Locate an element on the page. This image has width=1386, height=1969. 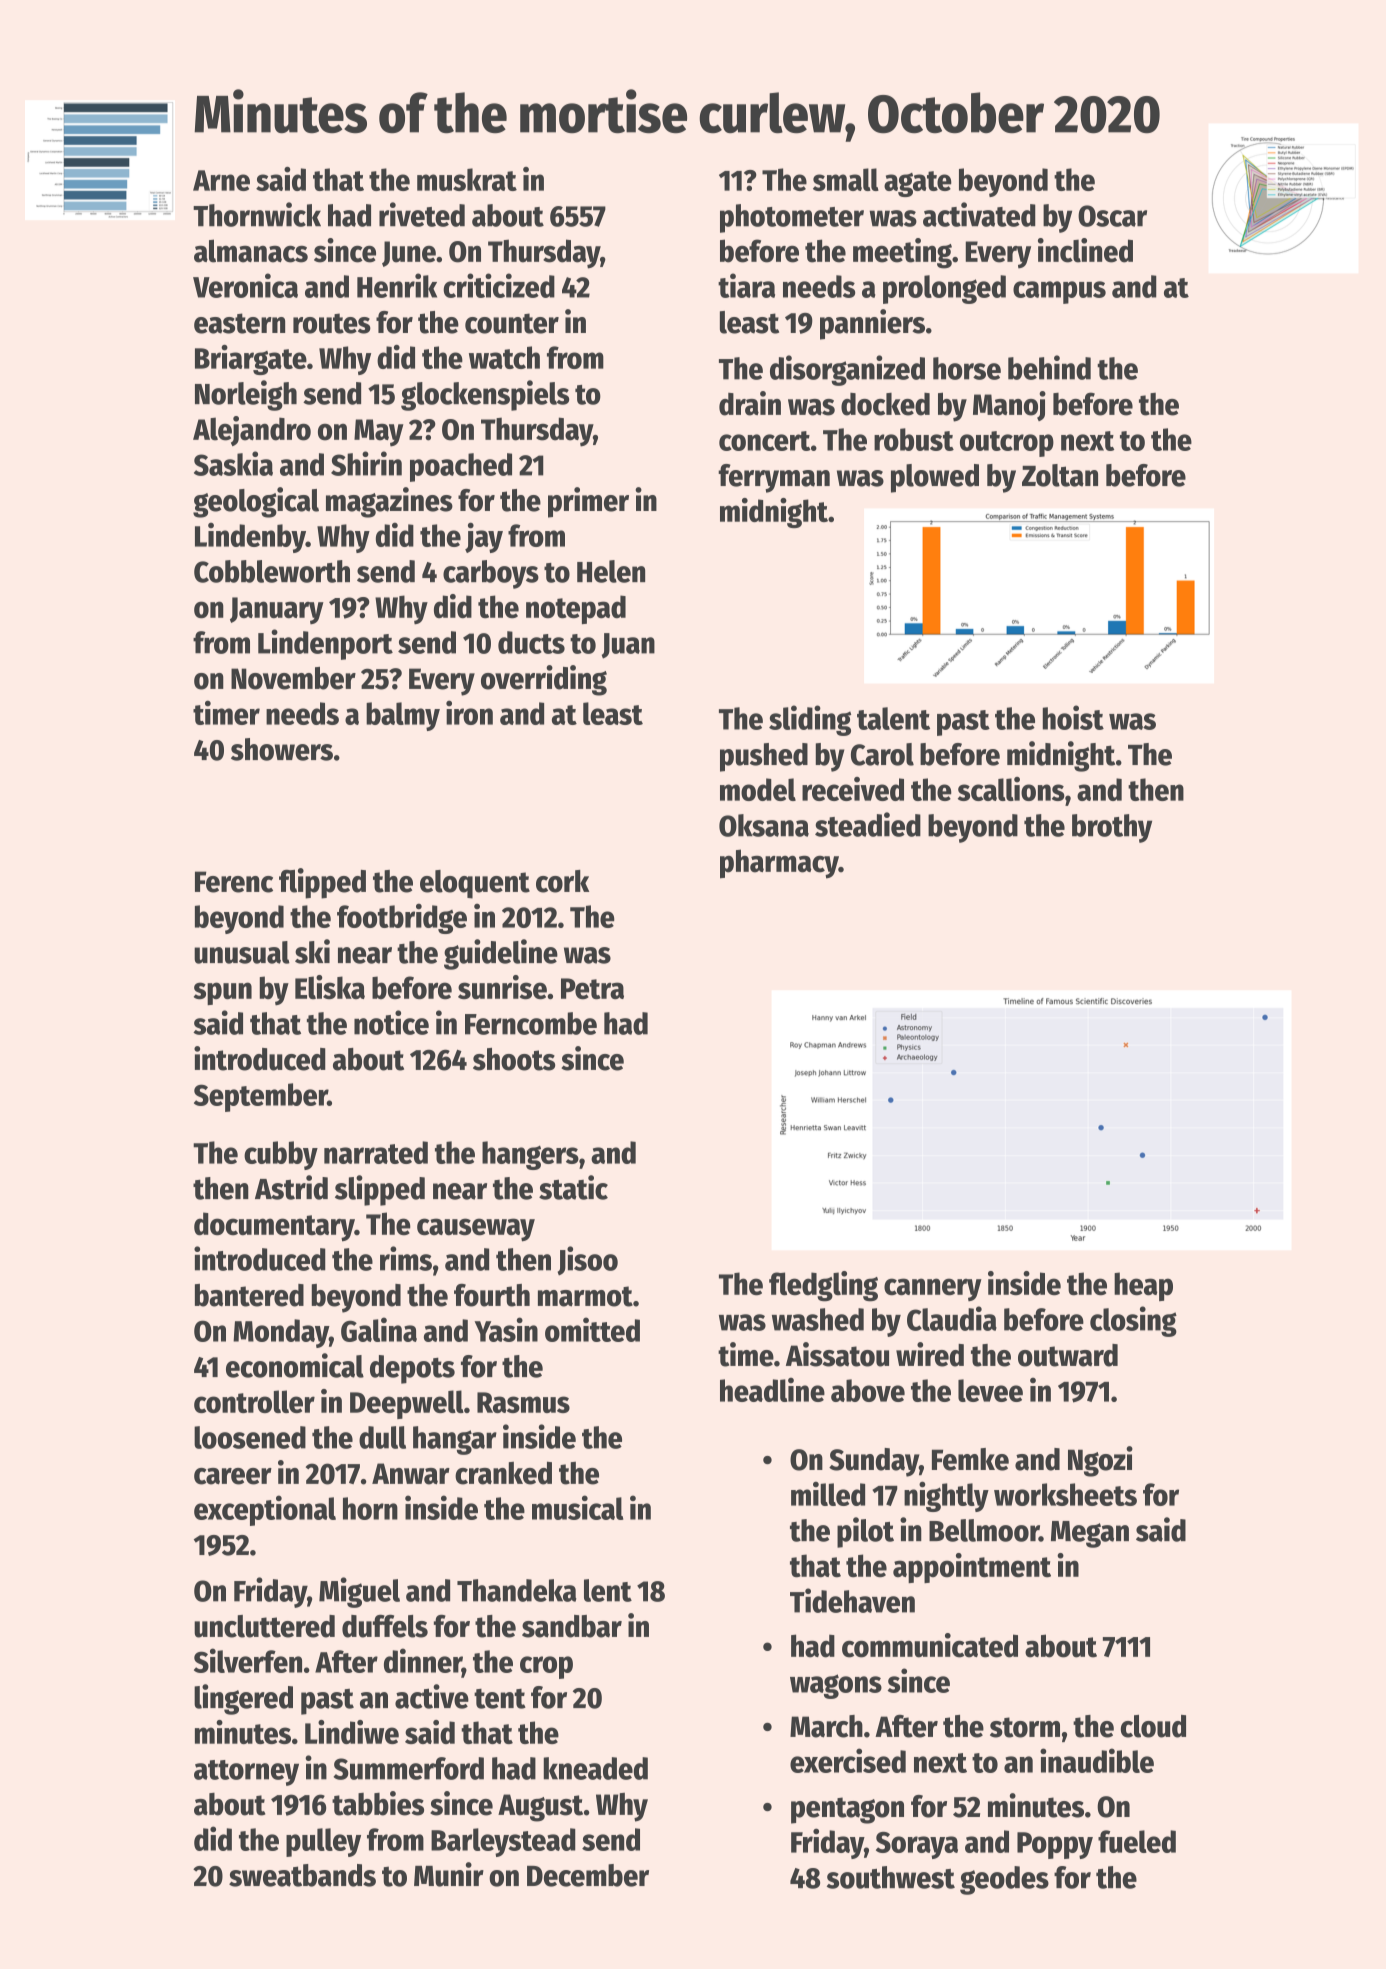
Henrik is located at coordinates (397, 285).
